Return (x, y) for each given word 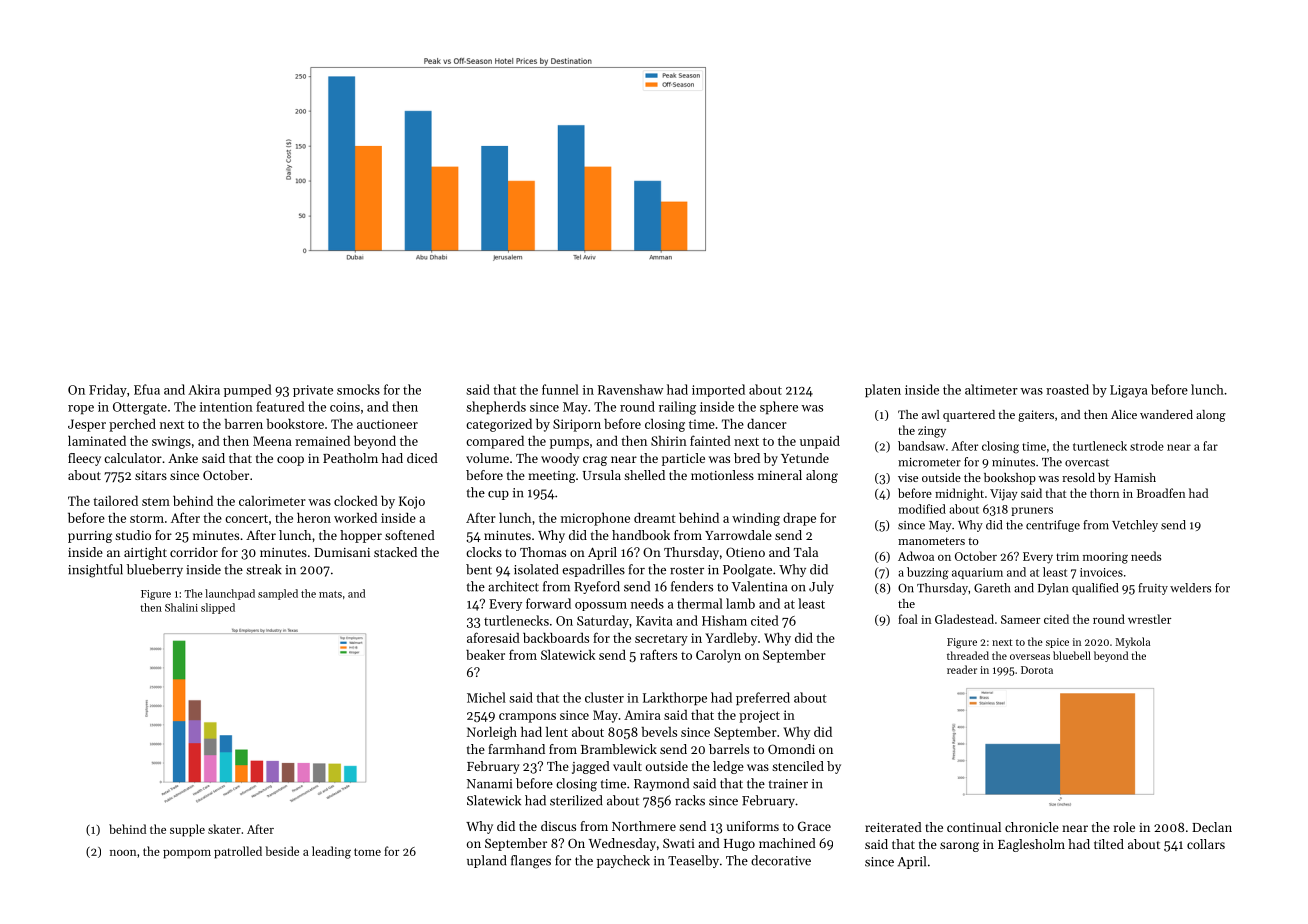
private (313, 391)
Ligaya (1129, 391)
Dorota (1037, 670)
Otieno (745, 552)
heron (314, 517)
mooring (1105, 558)
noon (123, 853)
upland (487, 861)
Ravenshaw (630, 389)
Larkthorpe (675, 698)
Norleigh (492, 733)
